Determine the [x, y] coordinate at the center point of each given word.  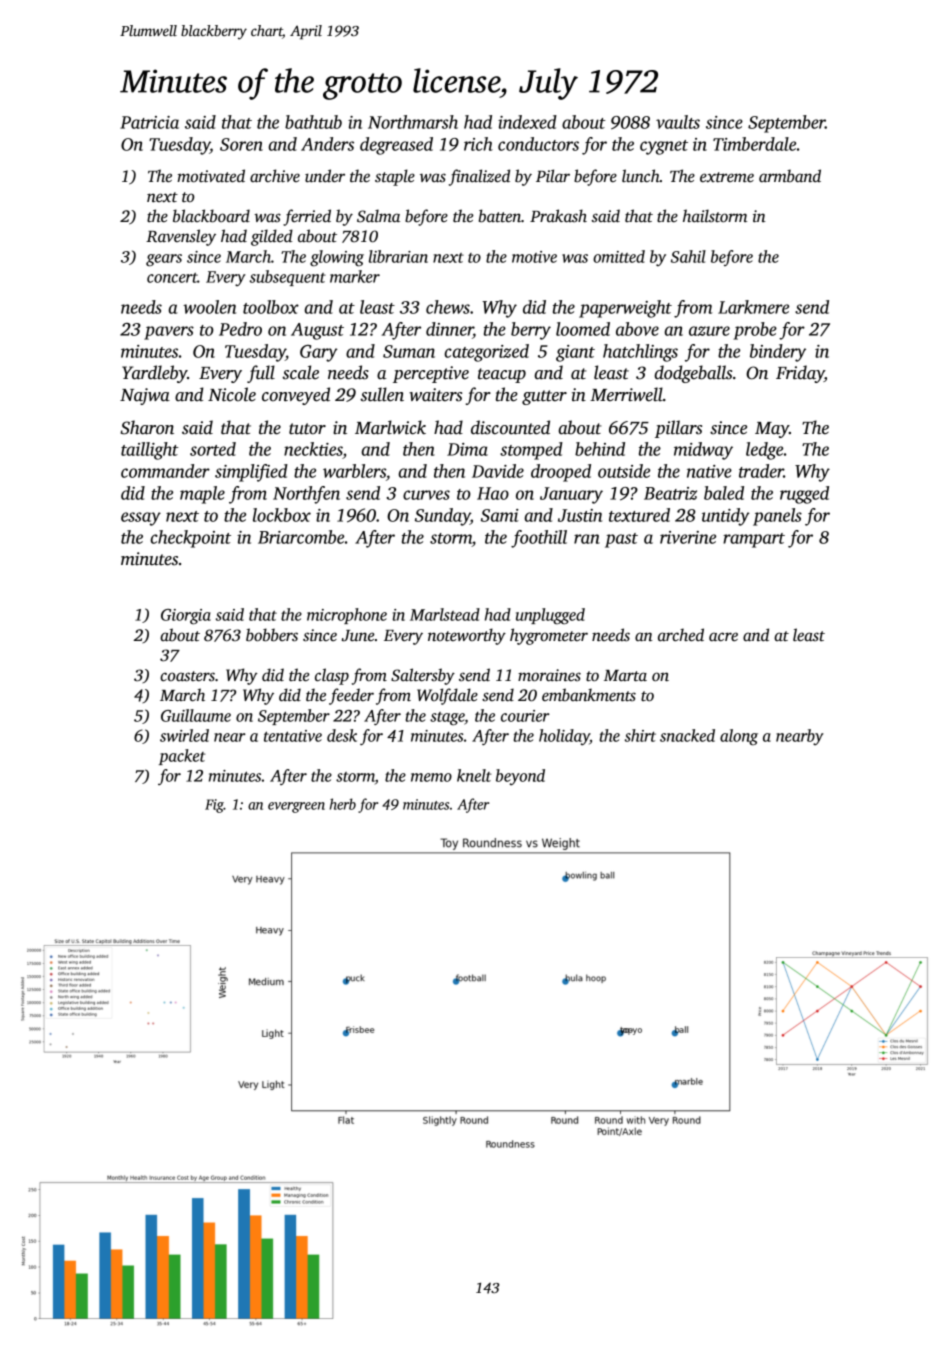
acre [723, 636]
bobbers [272, 635]
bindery [778, 353]
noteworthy [467, 636]
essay [141, 519]
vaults [678, 122]
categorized [486, 353]
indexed [527, 122]
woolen [209, 307]
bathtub [313, 122]
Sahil [688, 256]
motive [534, 257]
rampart [754, 540]
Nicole [232, 394]
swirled [184, 735]
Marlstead [445, 614]
